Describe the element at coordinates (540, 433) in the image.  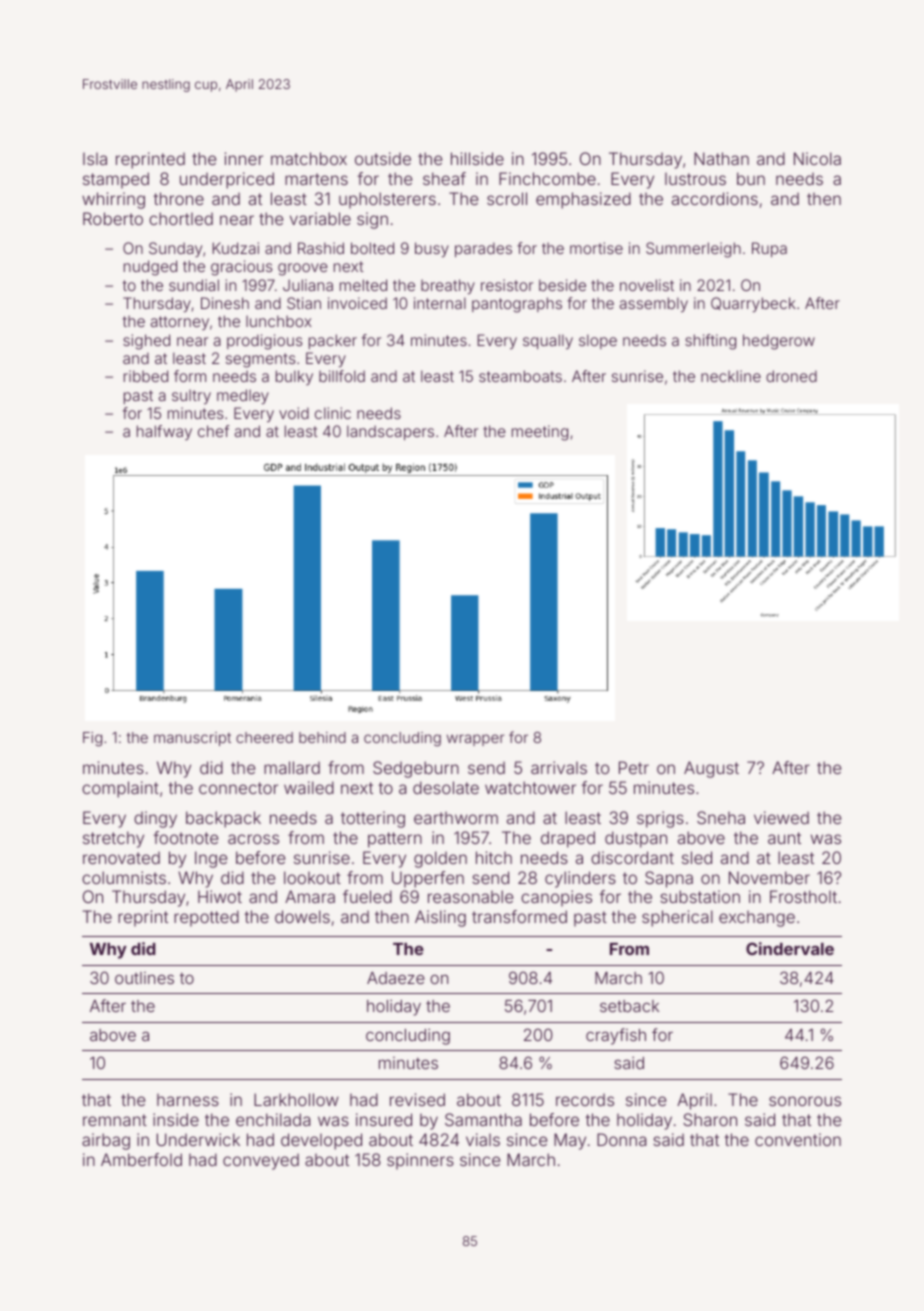
I see `meeting` at that location.
